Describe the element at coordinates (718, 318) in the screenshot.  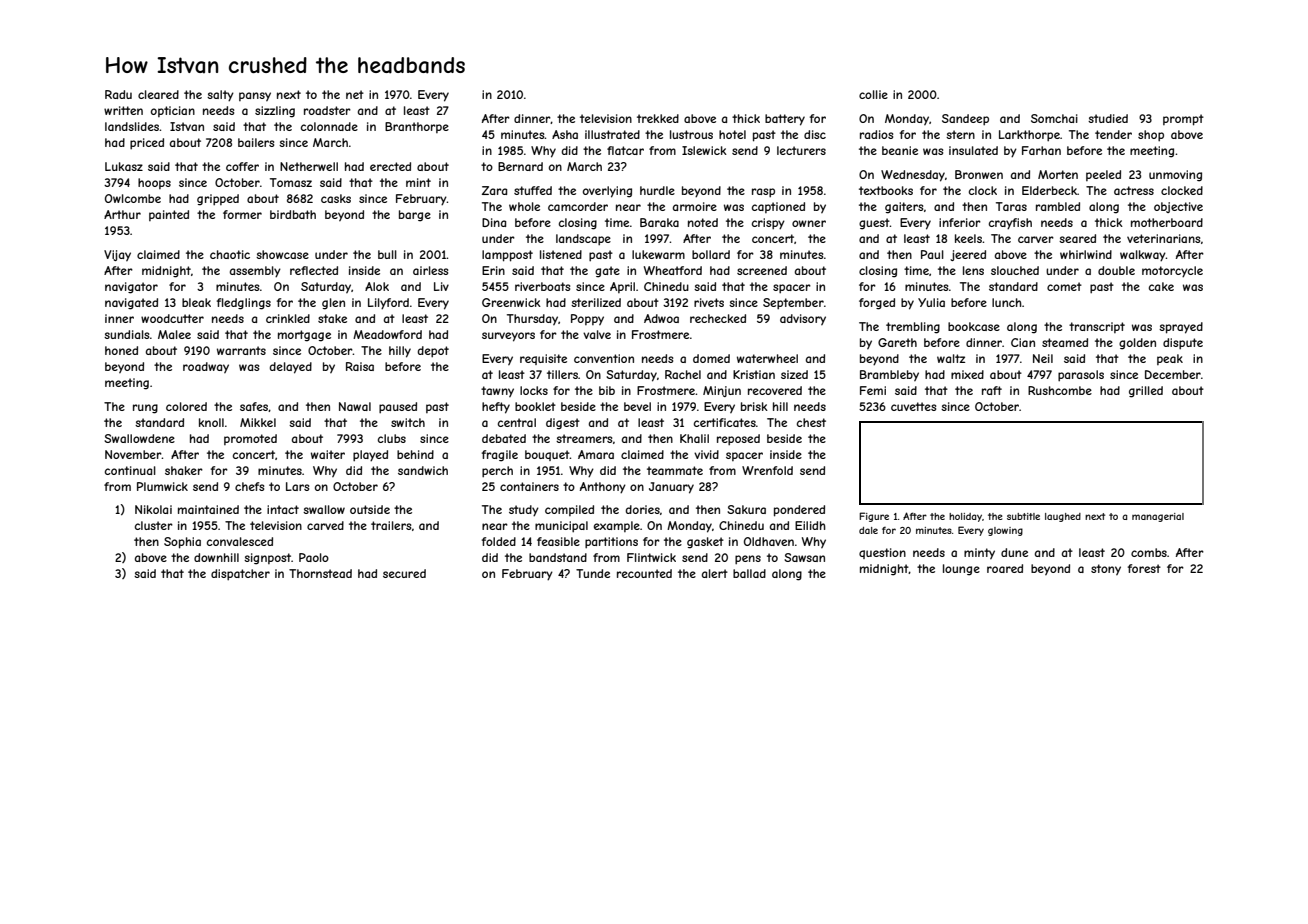
I see `rechecked` at that location.
